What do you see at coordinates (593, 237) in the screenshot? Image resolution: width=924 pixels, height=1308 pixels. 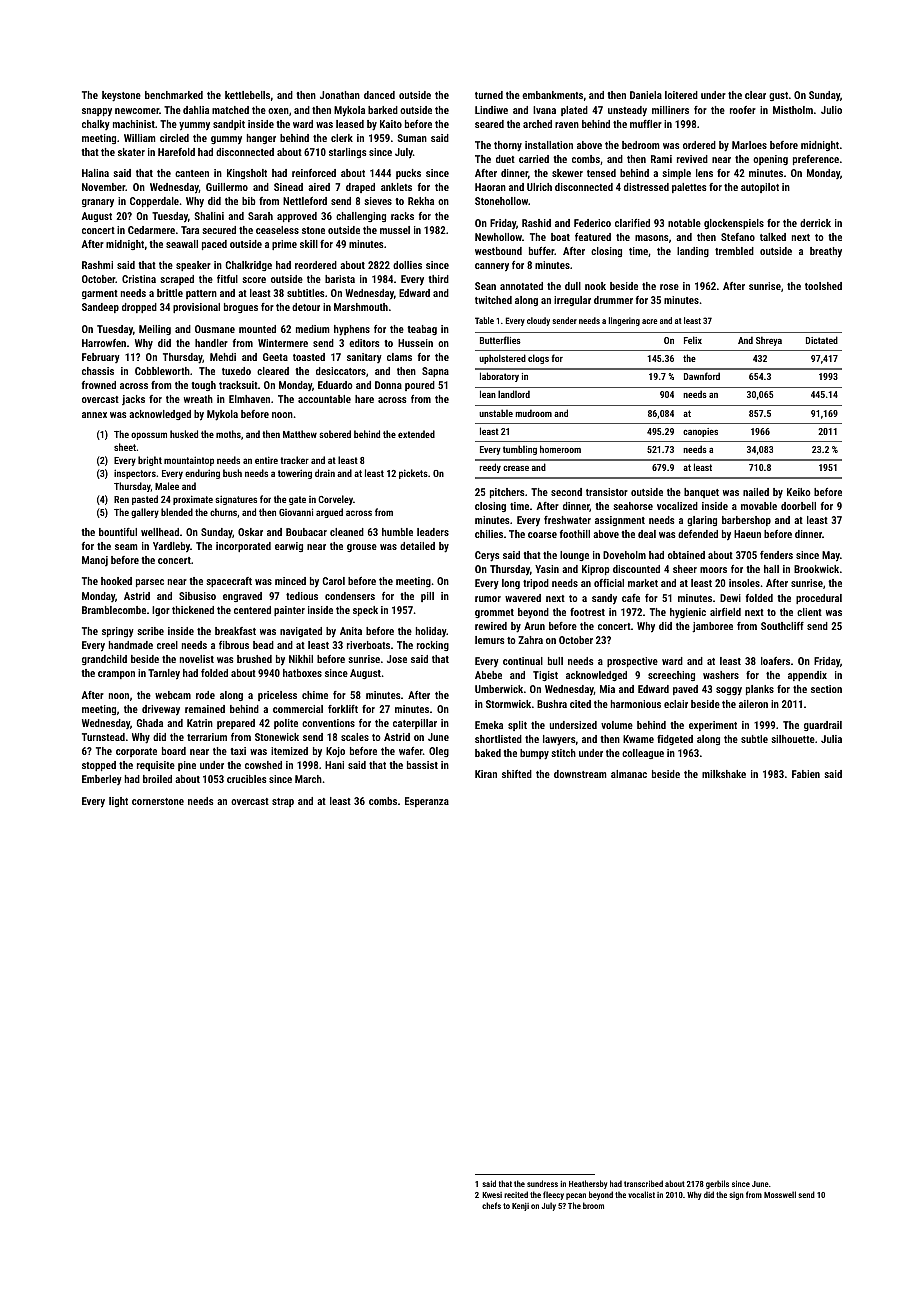 I see `featured` at bounding box center [593, 237].
